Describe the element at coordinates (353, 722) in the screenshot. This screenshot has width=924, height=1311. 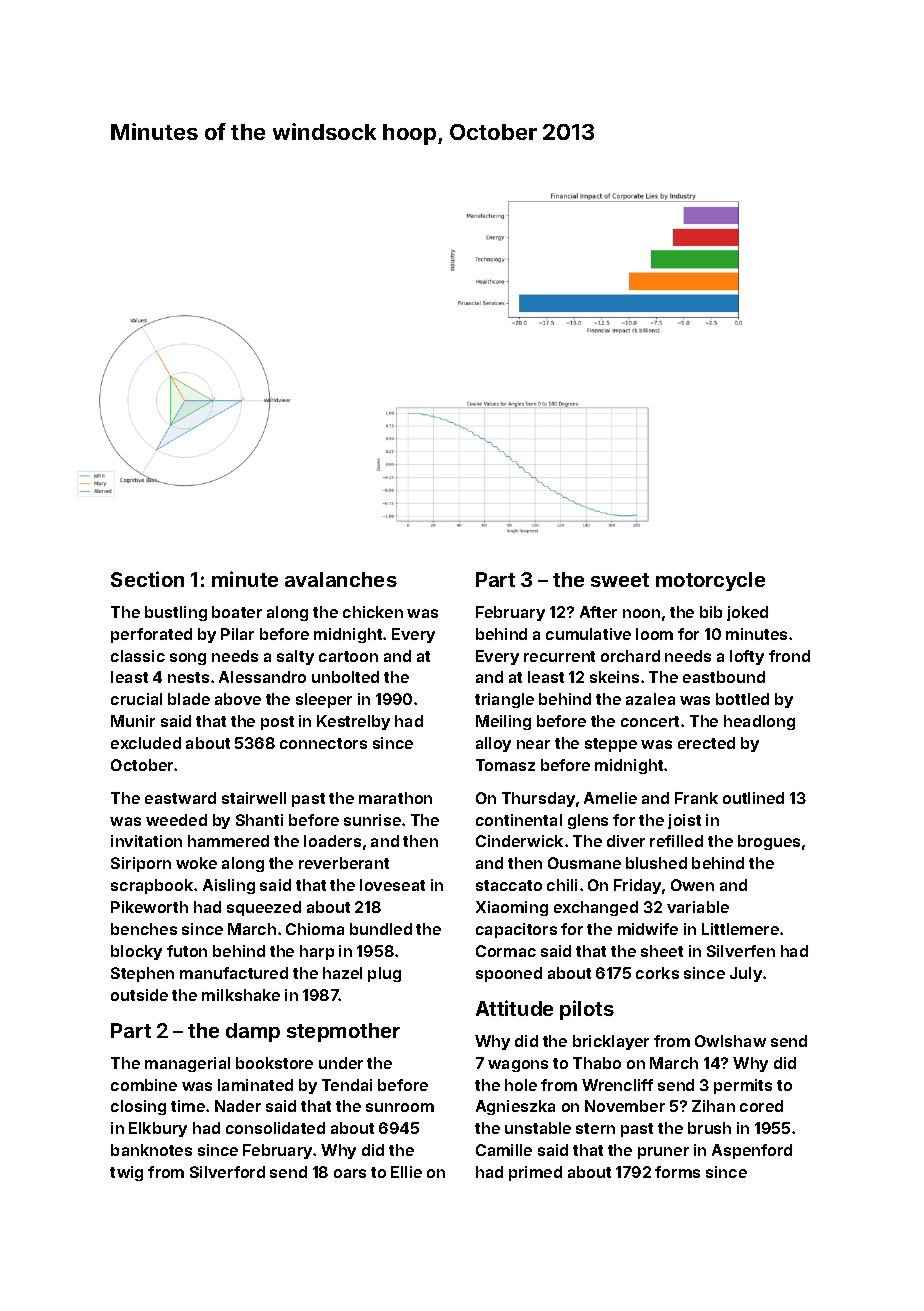
I see `Kestrelby` at that location.
